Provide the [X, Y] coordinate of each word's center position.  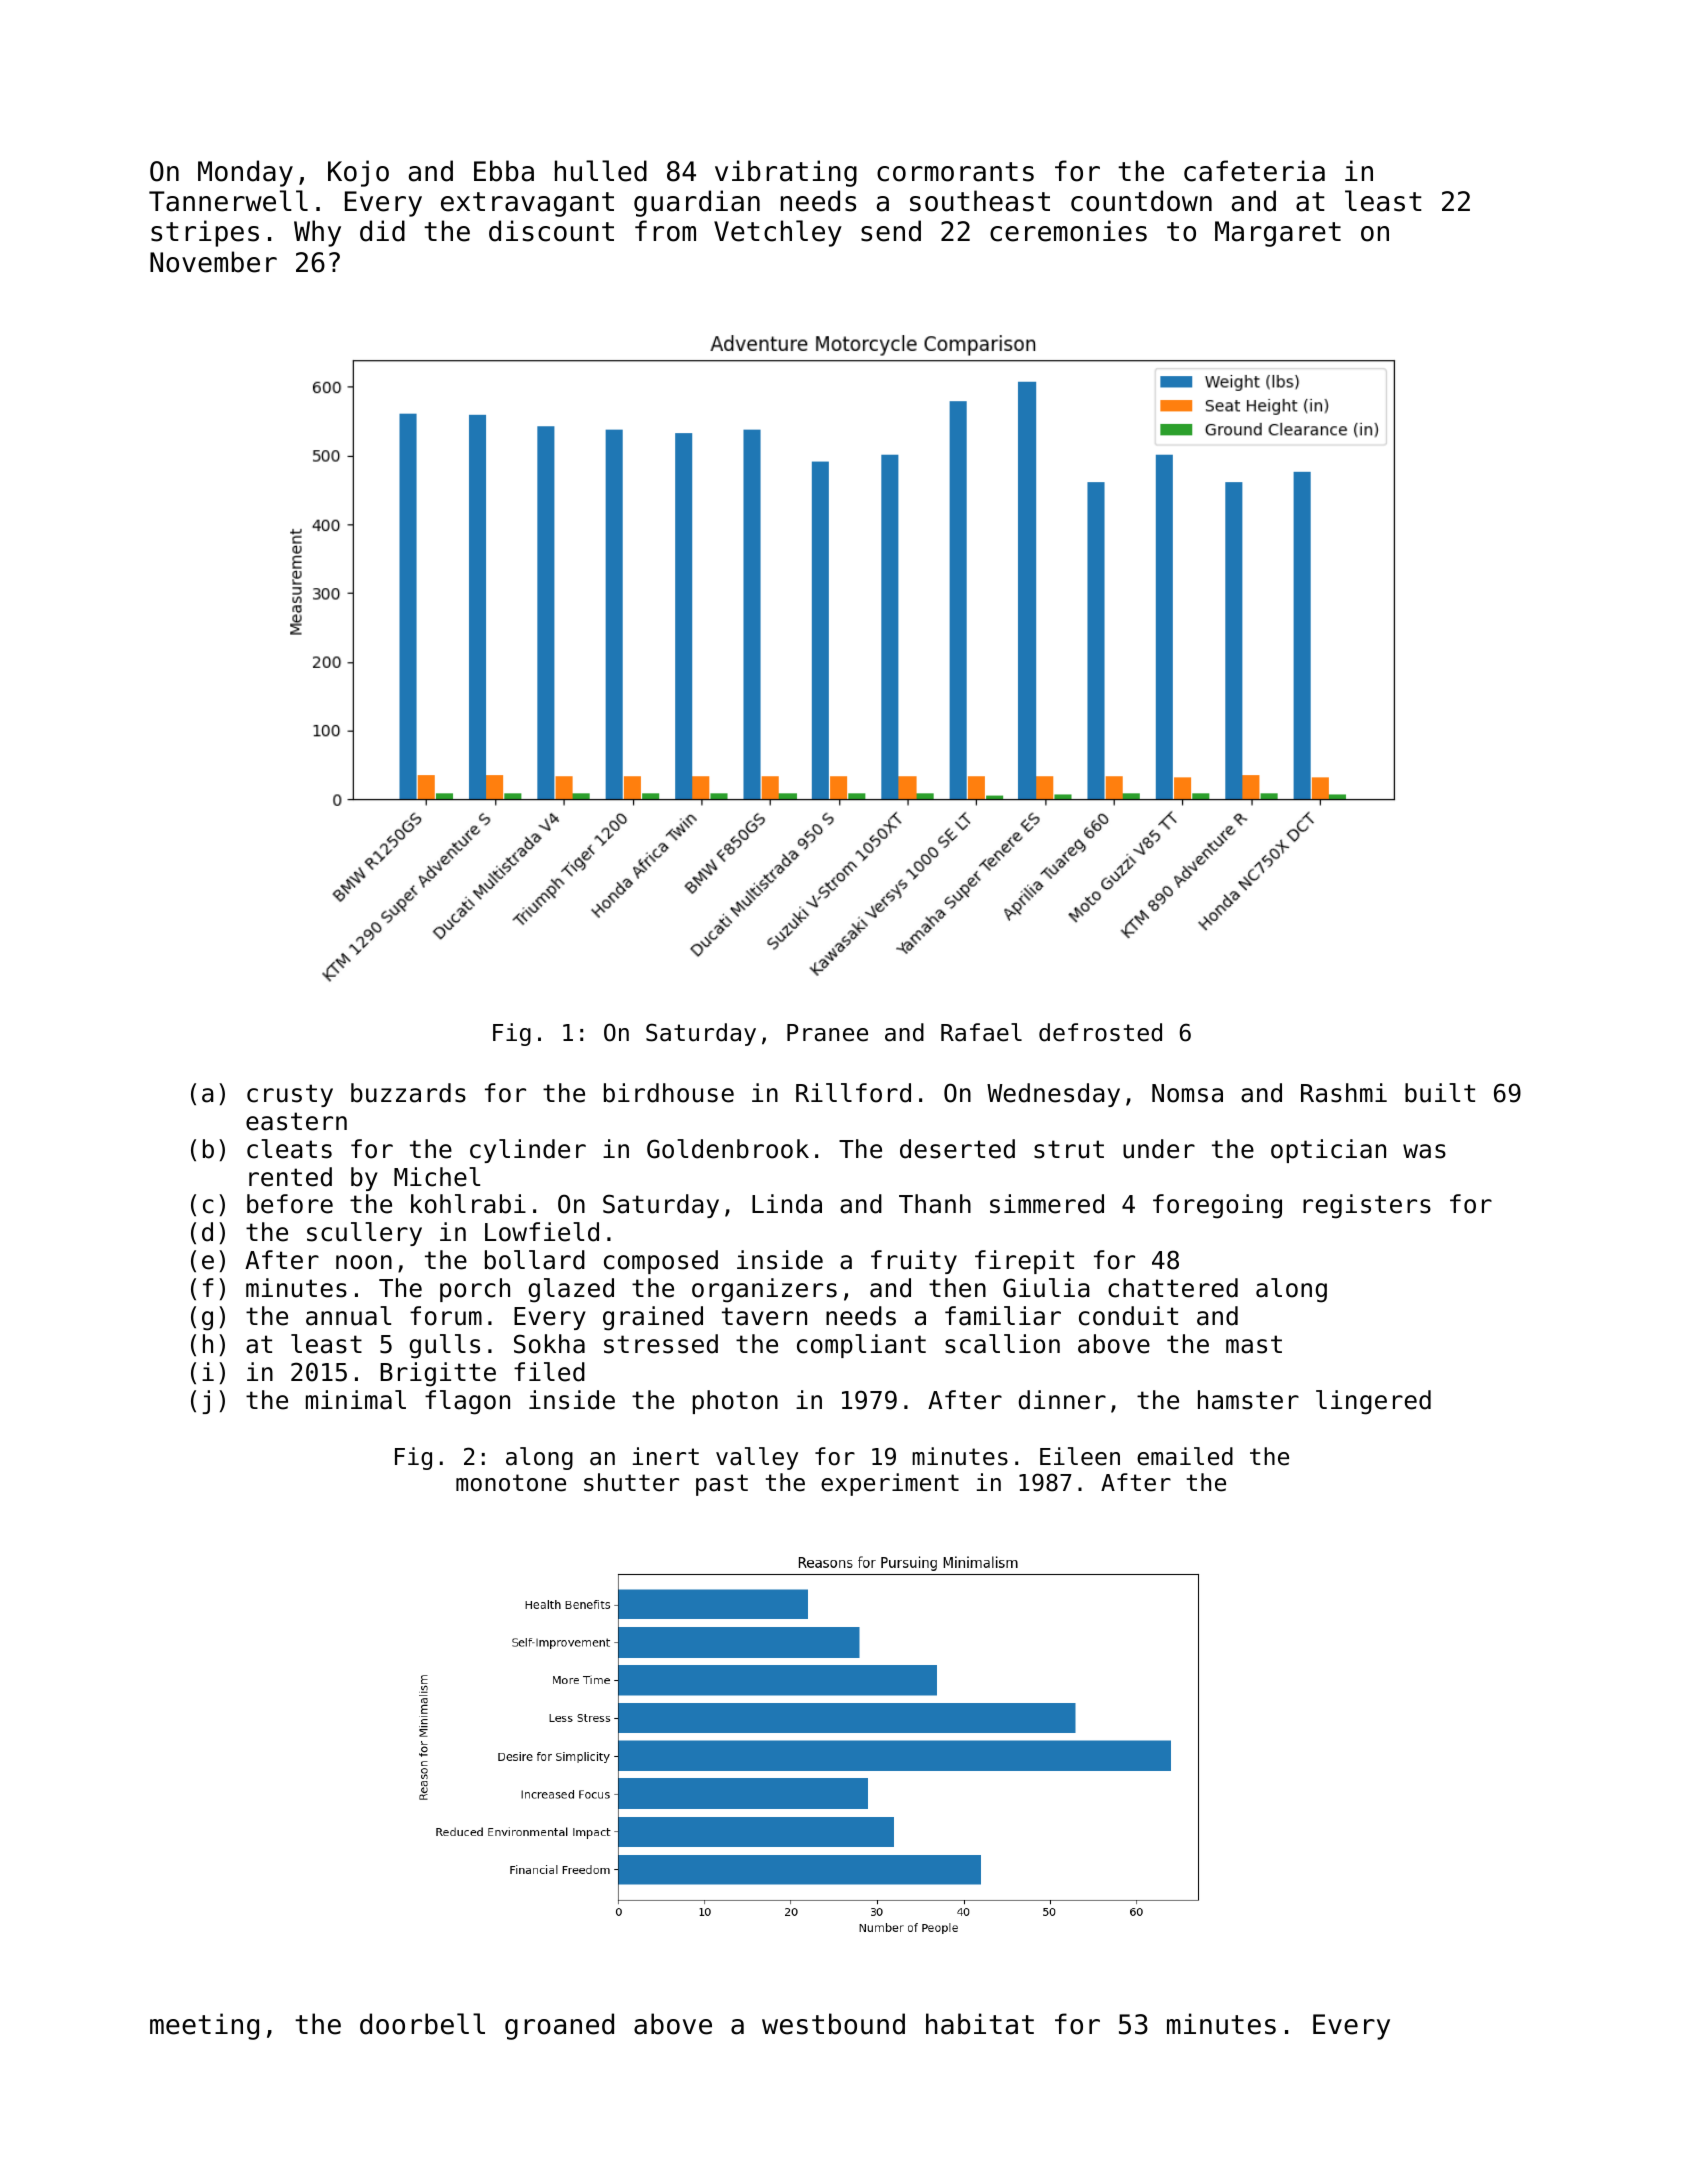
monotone [511, 1483]
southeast [980, 201]
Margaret [1278, 234]
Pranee [827, 1033]
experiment [890, 1484]
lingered [1373, 1402]
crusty [290, 1095]
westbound [833, 2024]
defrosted [1100, 1032]
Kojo [358, 173]
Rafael [981, 1032]
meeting [204, 2026]
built [1440, 1093]
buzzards [408, 1093]
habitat [980, 2024]
